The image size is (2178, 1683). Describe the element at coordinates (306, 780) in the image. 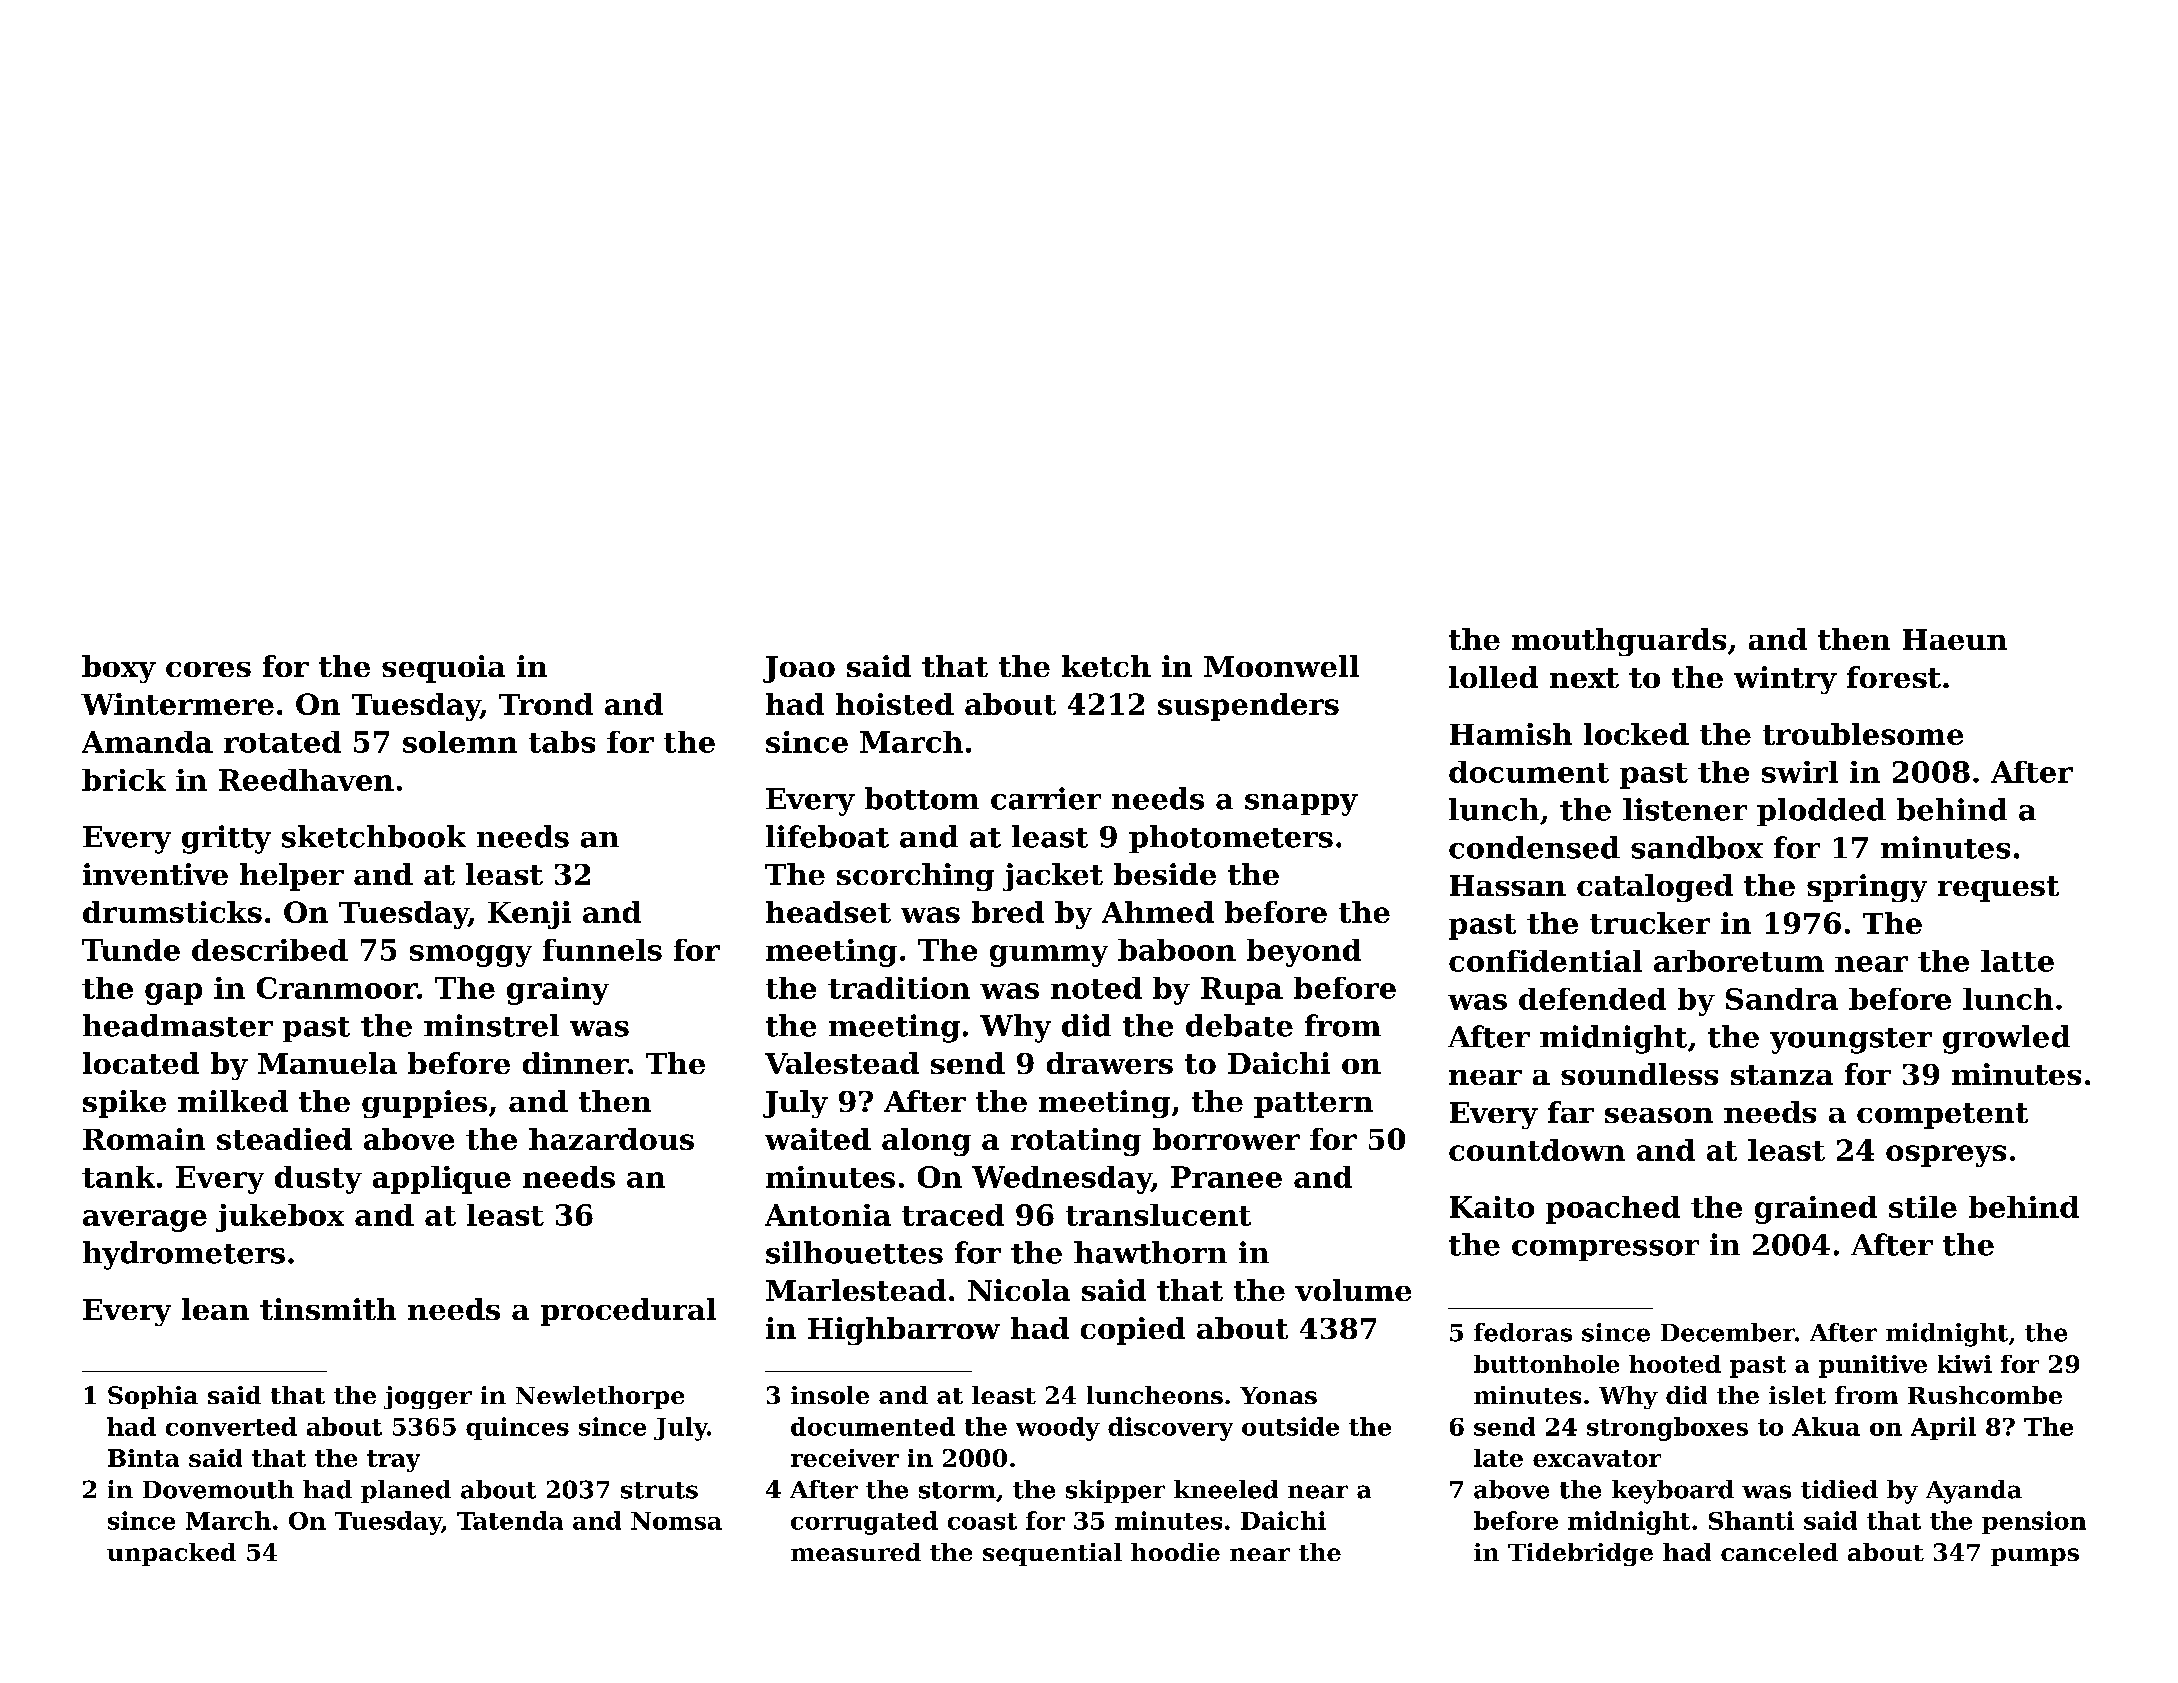

I see `Reedhaven` at that location.
